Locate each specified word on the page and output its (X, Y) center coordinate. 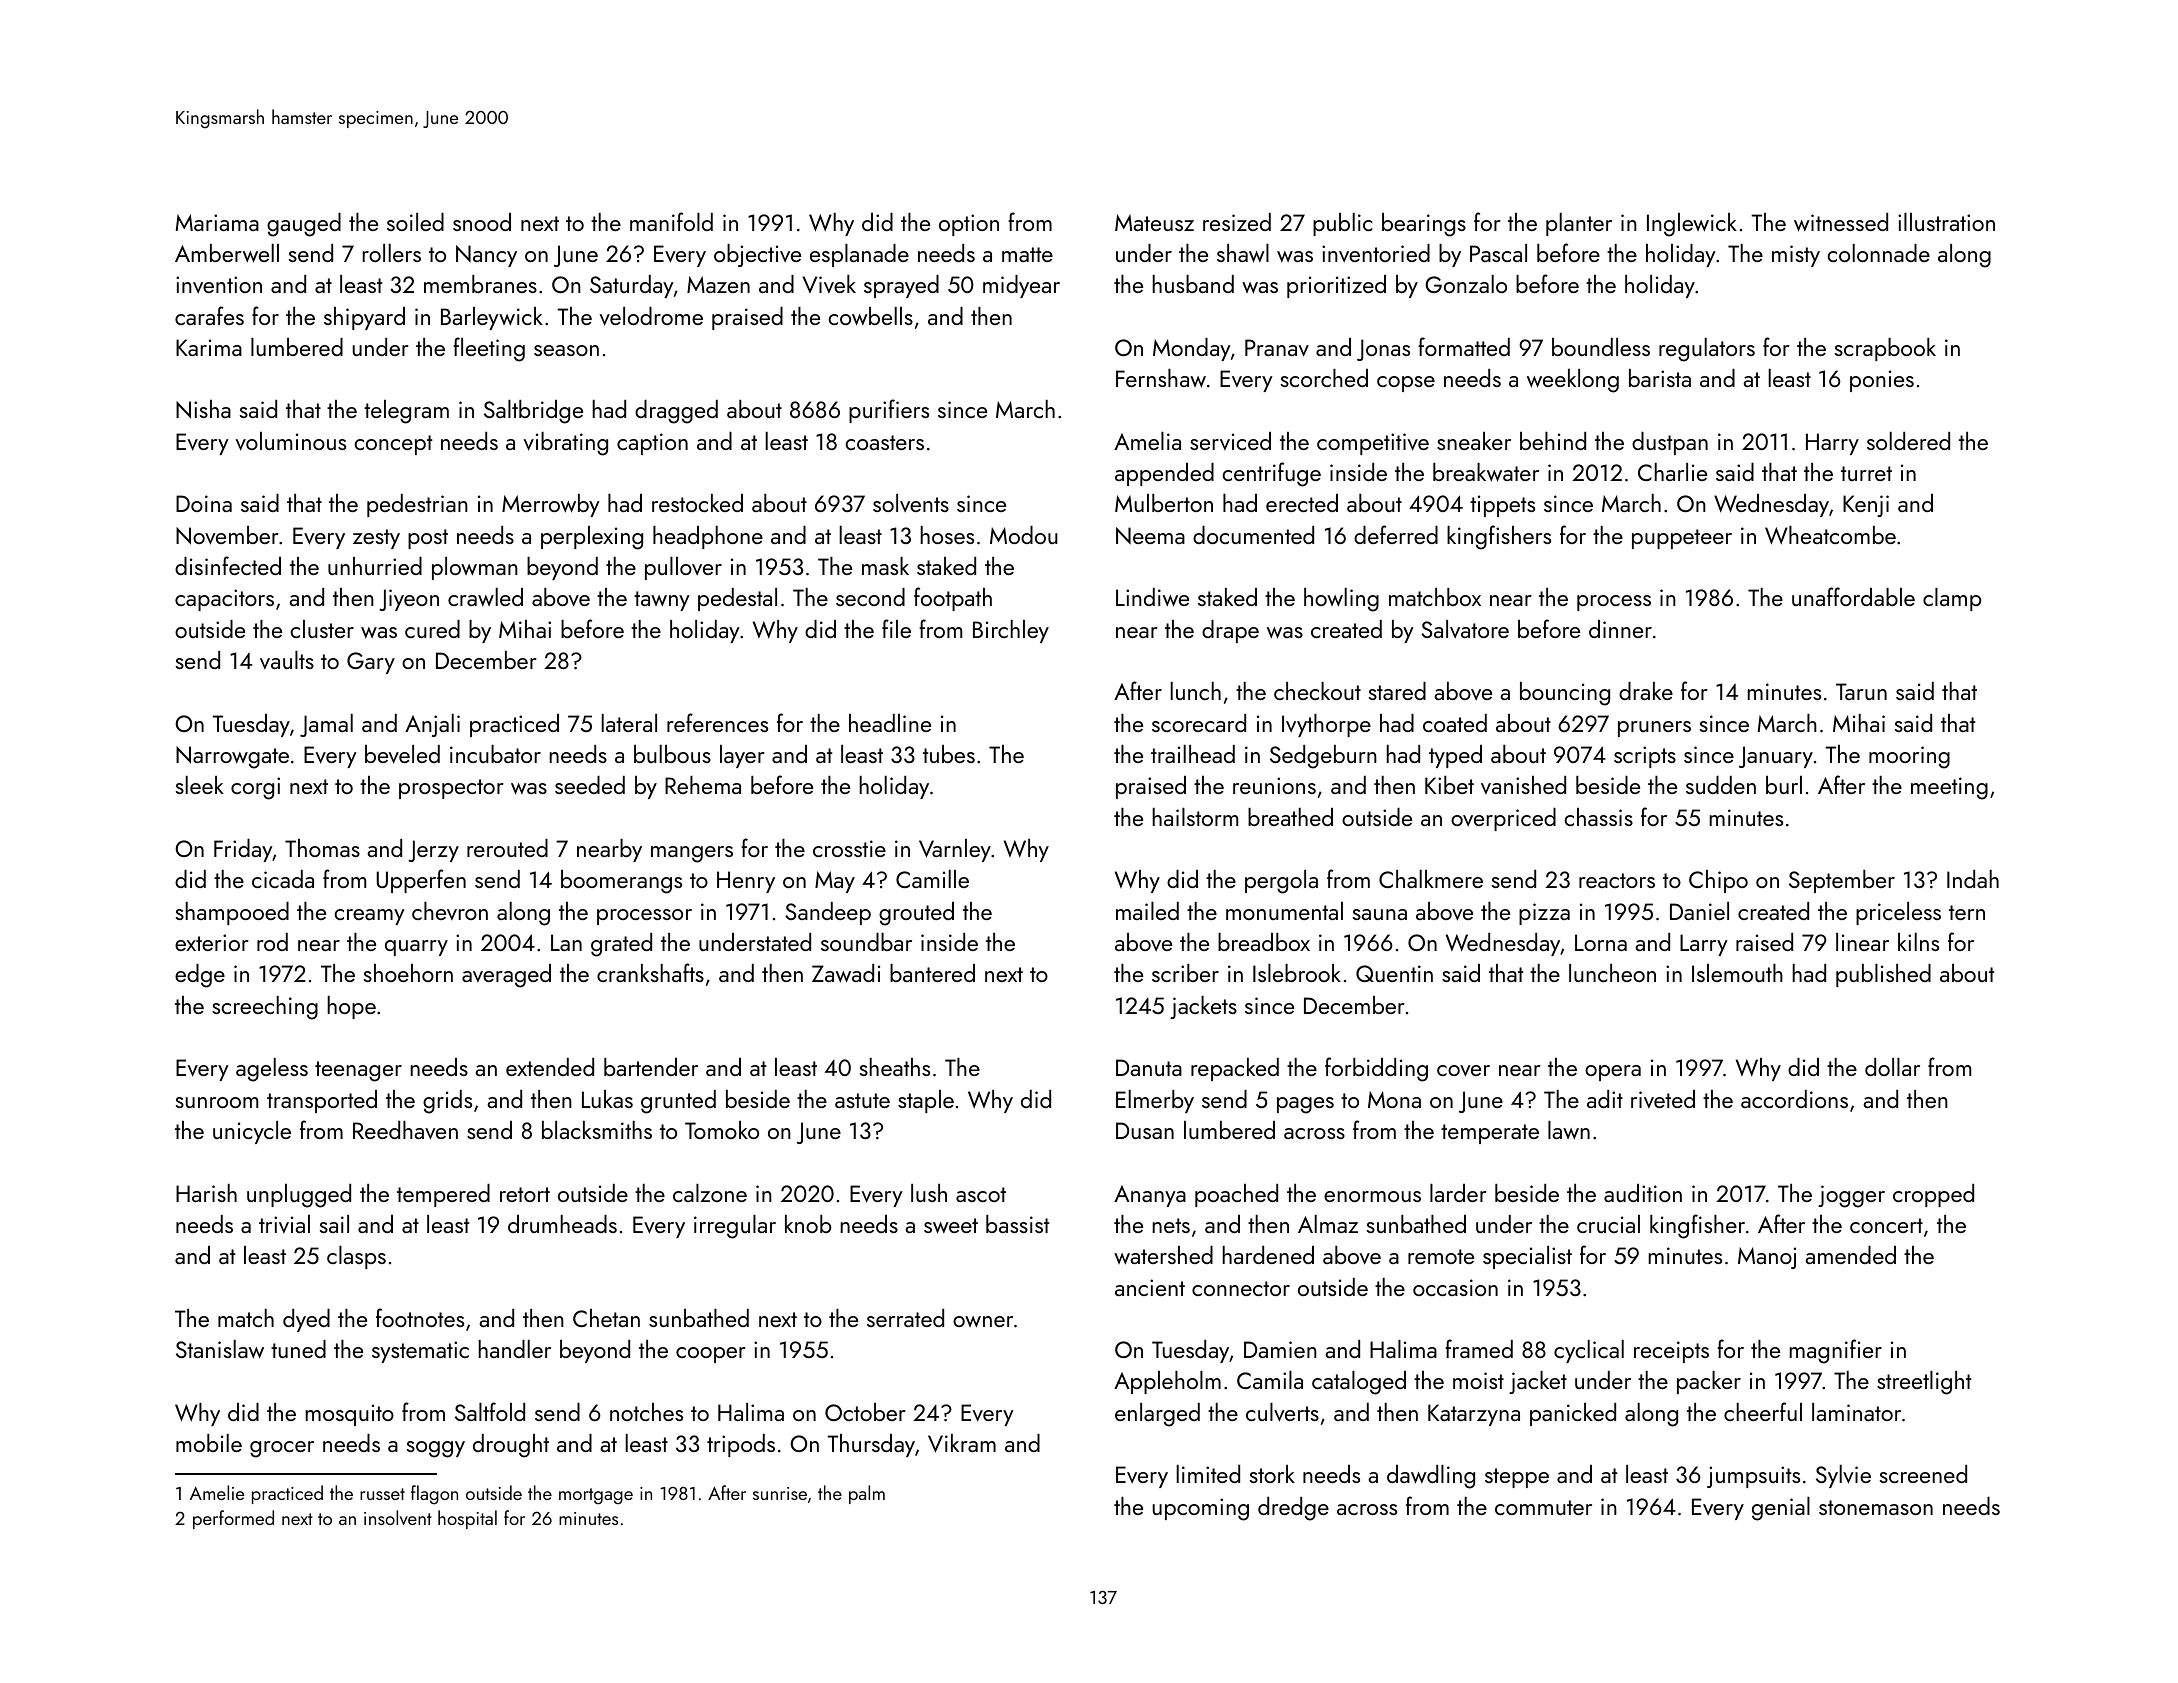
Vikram (962, 1443)
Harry (1832, 444)
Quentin (1394, 973)
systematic (420, 1352)
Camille (932, 879)
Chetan (606, 1318)
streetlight (1924, 1383)
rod (272, 942)
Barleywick (492, 318)
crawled (485, 597)
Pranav (1277, 348)
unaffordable (1853, 596)
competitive (1373, 444)
